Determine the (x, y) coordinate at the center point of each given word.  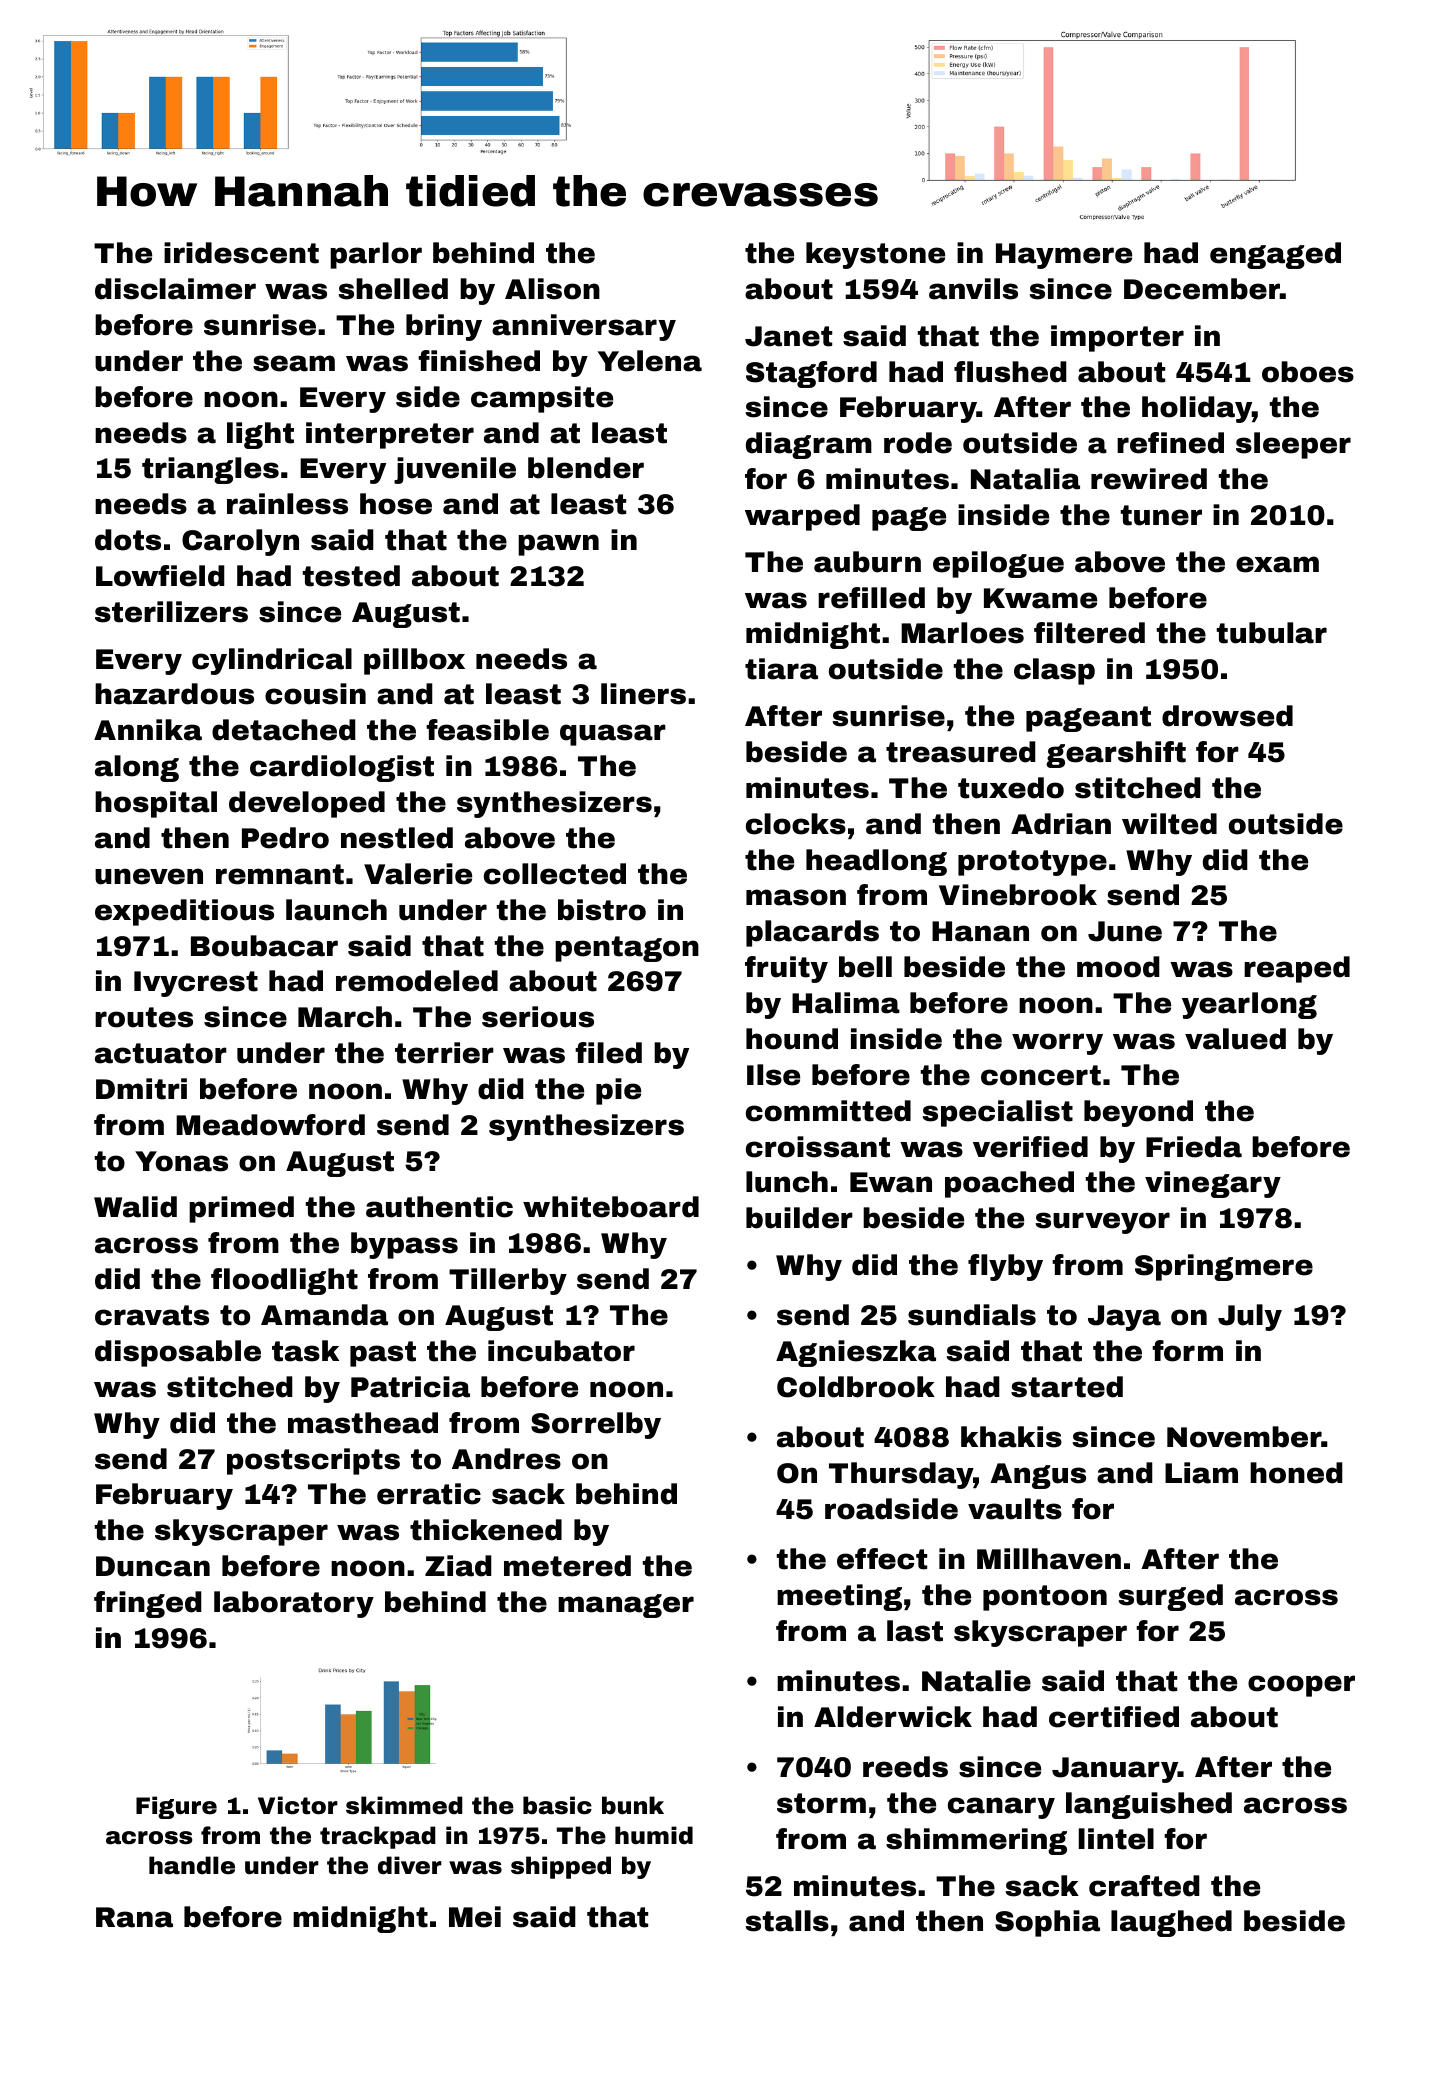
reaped (1297, 969)
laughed (1171, 1923)
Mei (475, 1917)
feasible (487, 730)
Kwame (1040, 598)
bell (865, 967)
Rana (134, 1917)
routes (144, 1017)
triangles (210, 470)
